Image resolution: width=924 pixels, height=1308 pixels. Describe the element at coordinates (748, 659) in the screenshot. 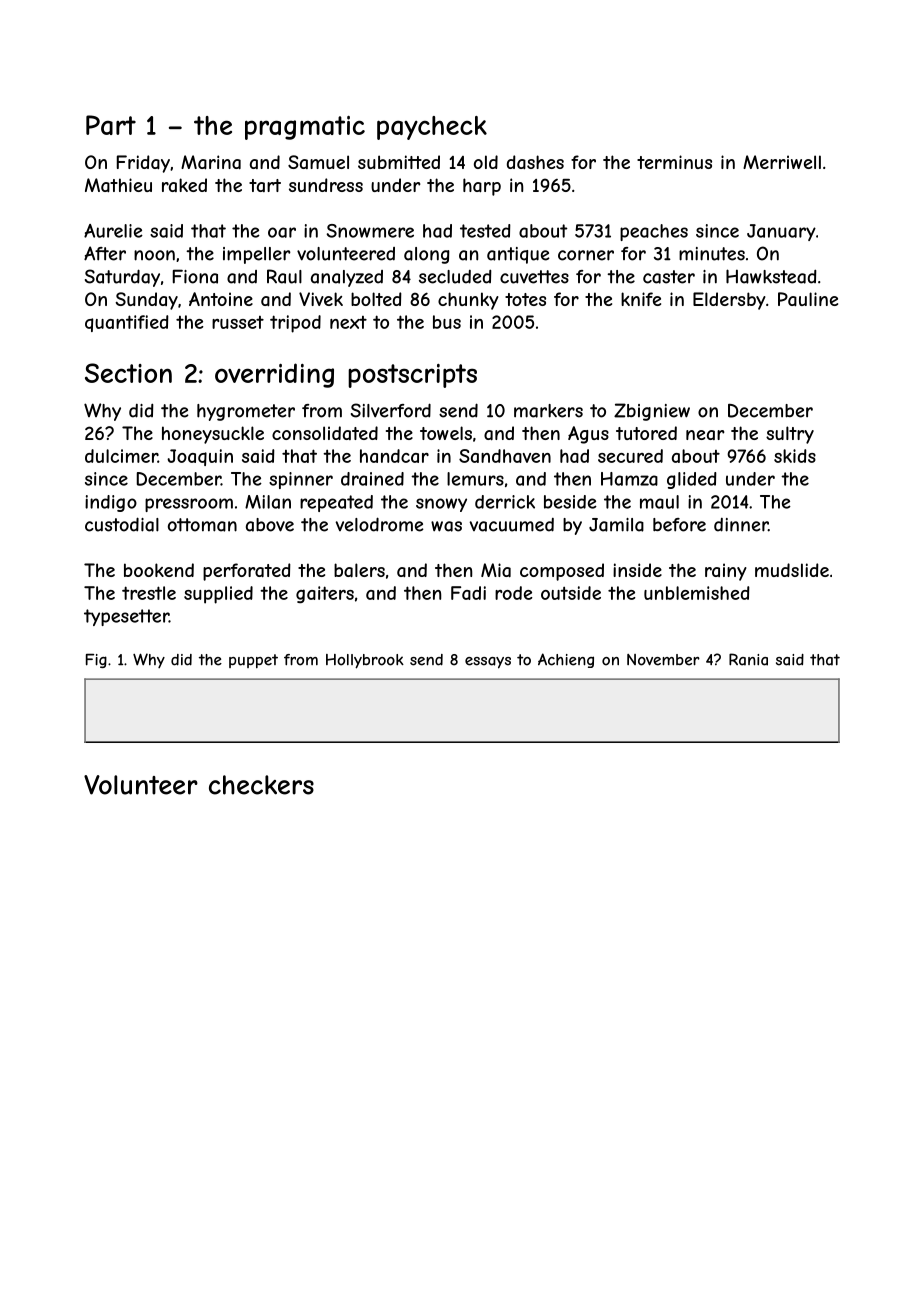

I see `Rania` at that location.
